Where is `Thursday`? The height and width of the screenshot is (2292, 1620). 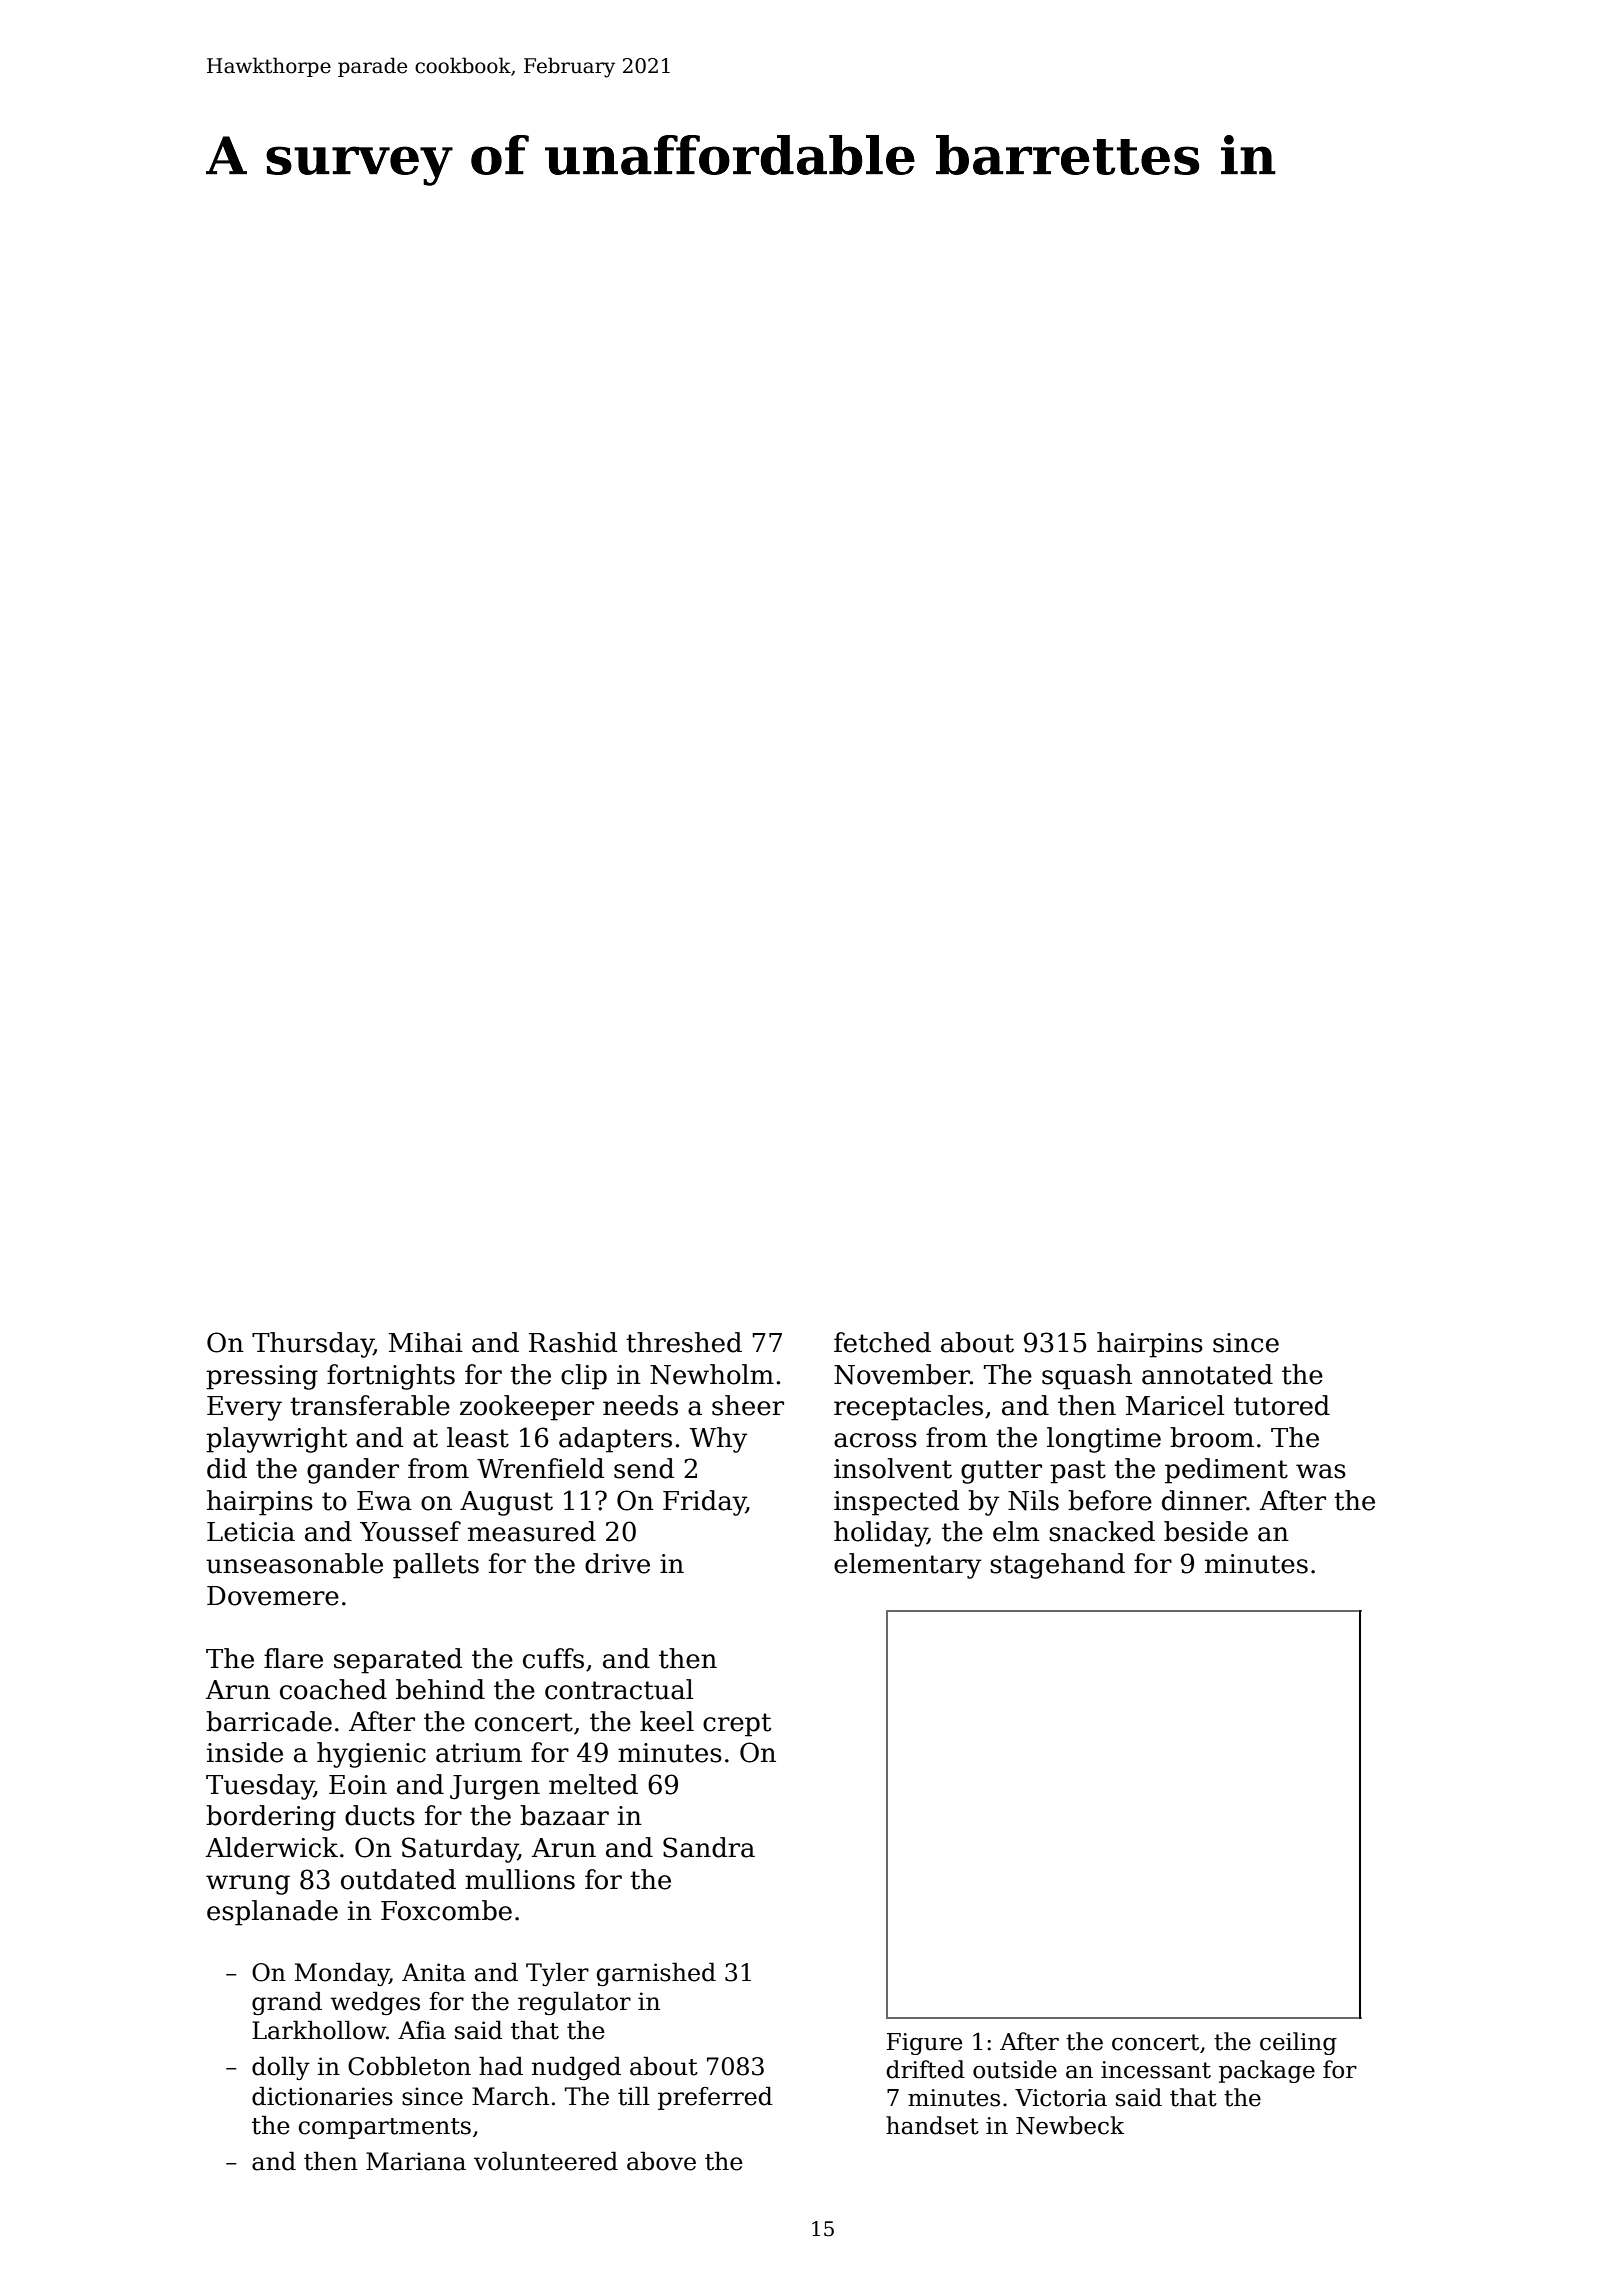
Thursday is located at coordinates (313, 1345).
